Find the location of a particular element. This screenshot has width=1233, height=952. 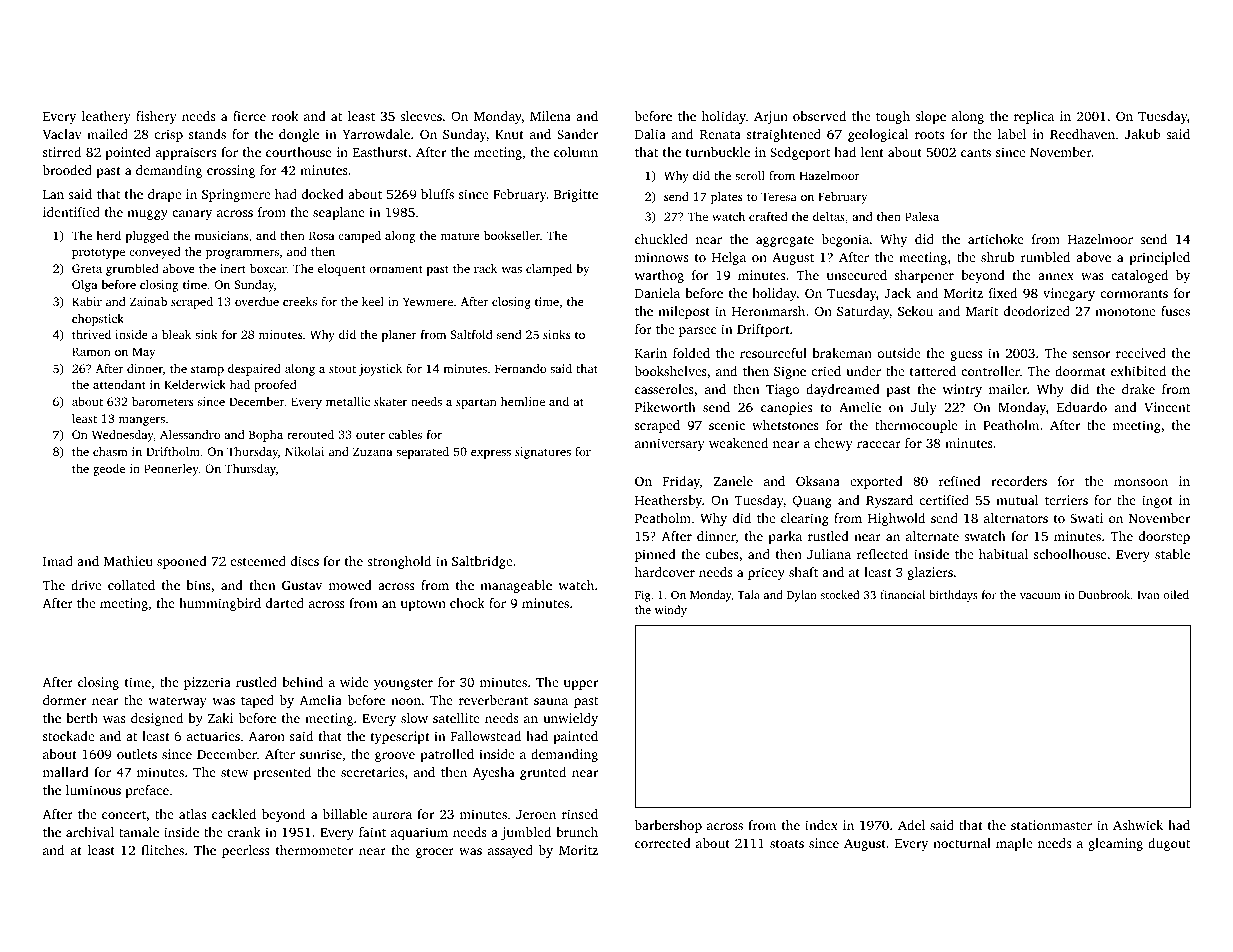

thermometer is located at coordinates (314, 850).
